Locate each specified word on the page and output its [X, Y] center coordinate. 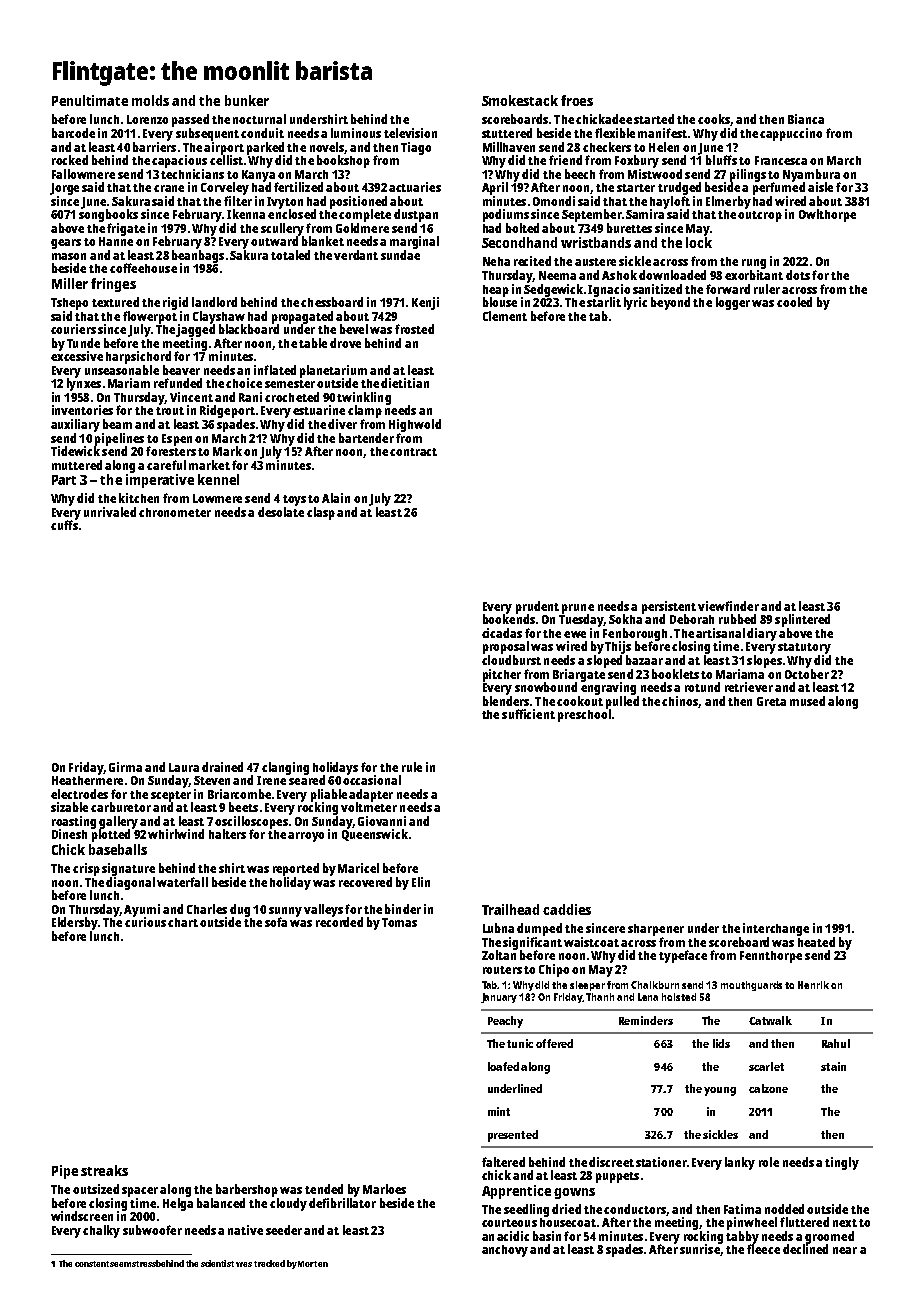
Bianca [806, 119]
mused [807, 701]
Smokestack [520, 100]
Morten [313, 1264]
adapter [371, 795]
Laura [184, 767]
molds [150, 100]
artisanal [720, 633]
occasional [372, 780]
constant [93, 1264]
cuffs [64, 525]
